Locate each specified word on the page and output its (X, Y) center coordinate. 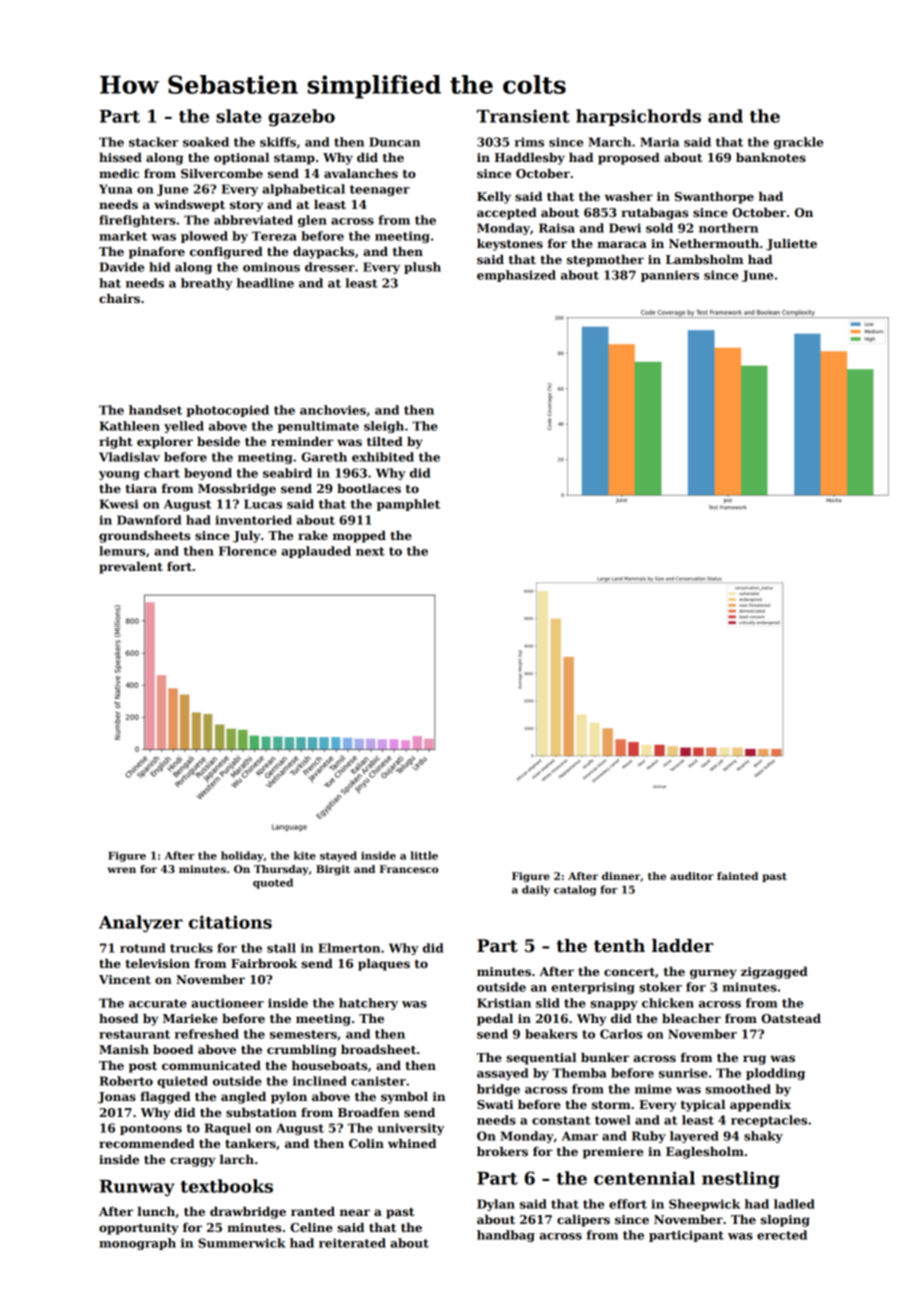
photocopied (227, 411)
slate (239, 116)
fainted (737, 876)
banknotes (771, 157)
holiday (242, 856)
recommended (146, 1143)
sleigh (384, 427)
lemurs (122, 551)
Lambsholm (704, 259)
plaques (384, 965)
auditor (692, 876)
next (370, 551)
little (424, 855)
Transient (523, 116)
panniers (670, 276)
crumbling (301, 1051)
